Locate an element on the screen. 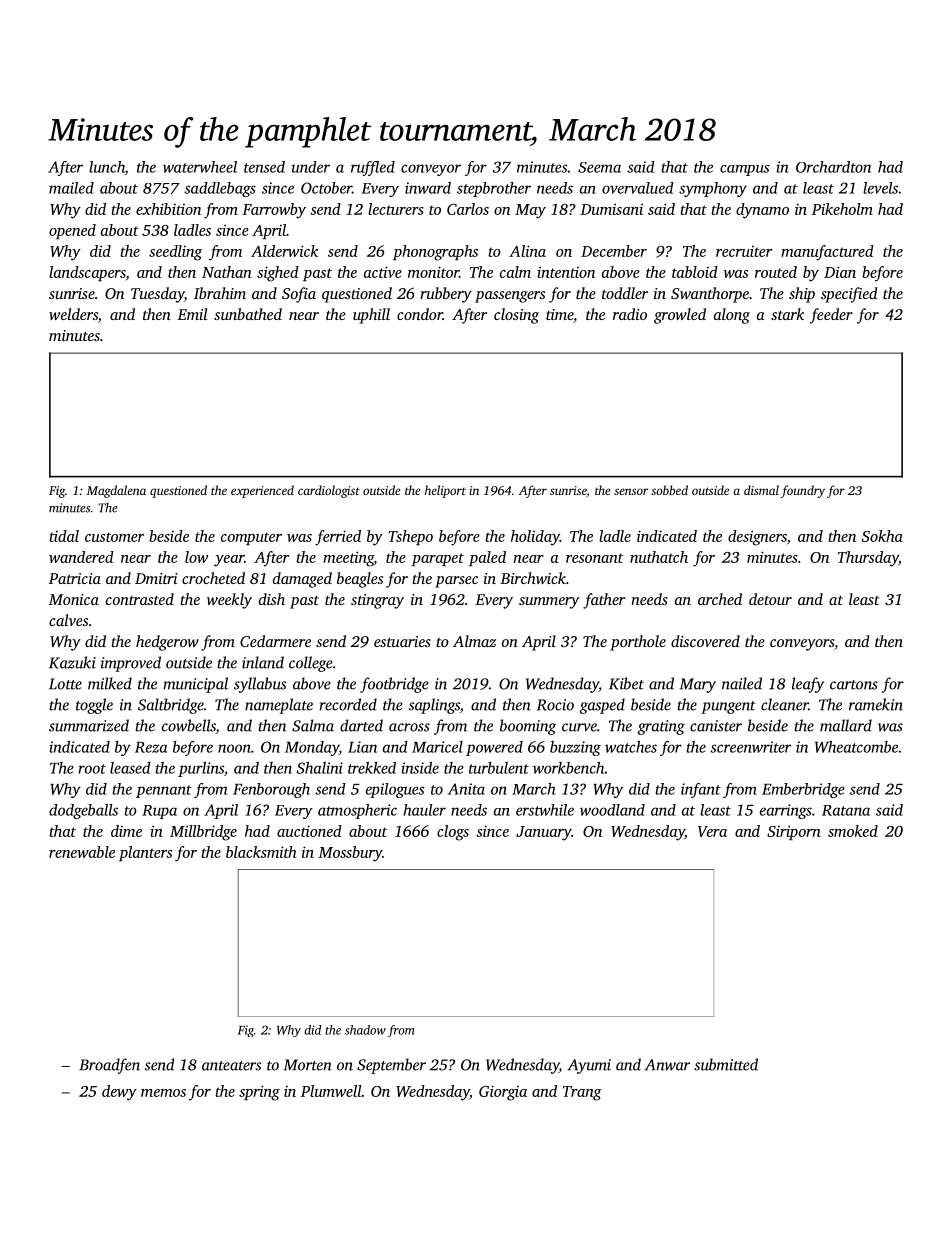  parapet is located at coordinates (438, 559).
